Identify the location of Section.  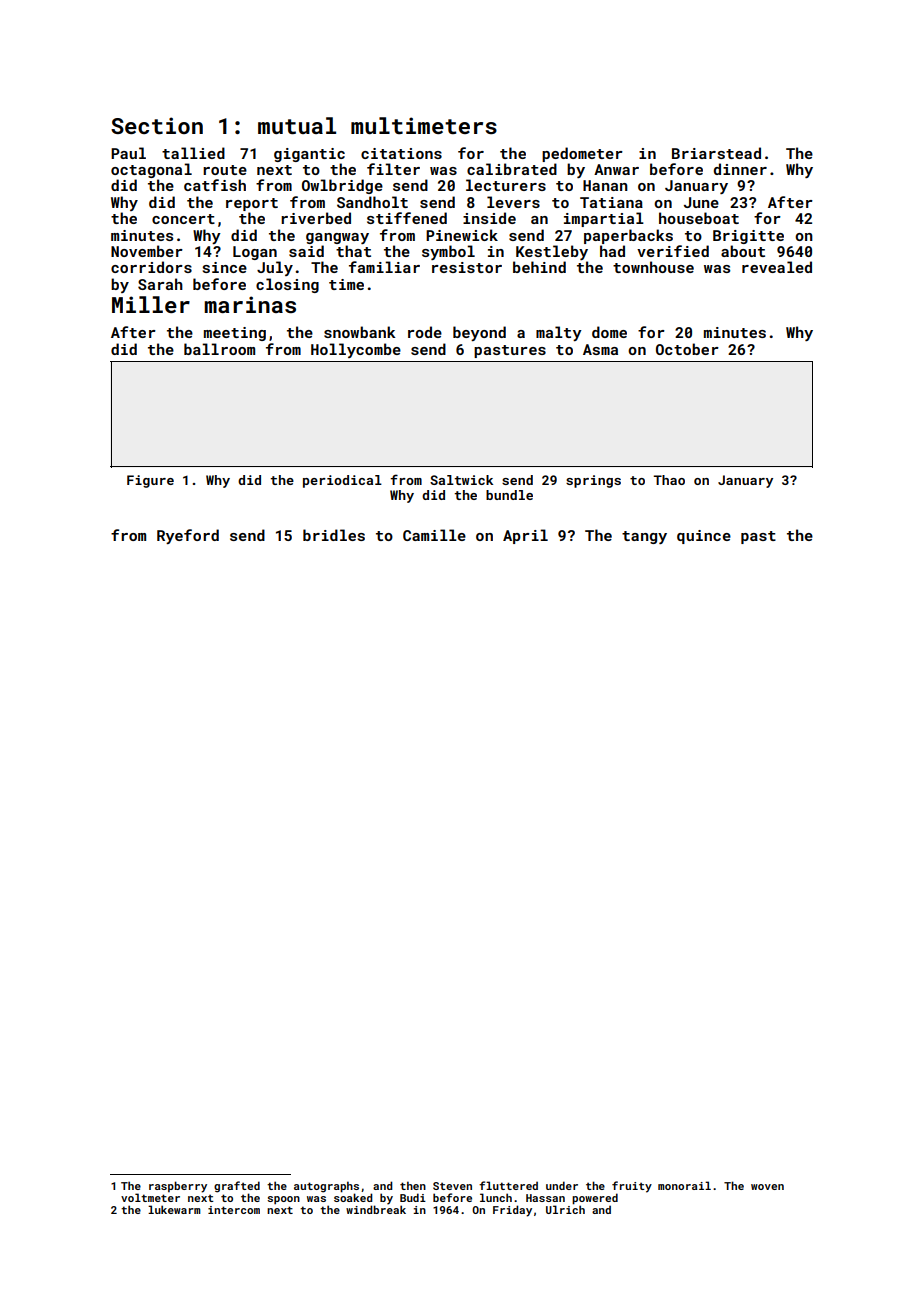
(157, 125).
